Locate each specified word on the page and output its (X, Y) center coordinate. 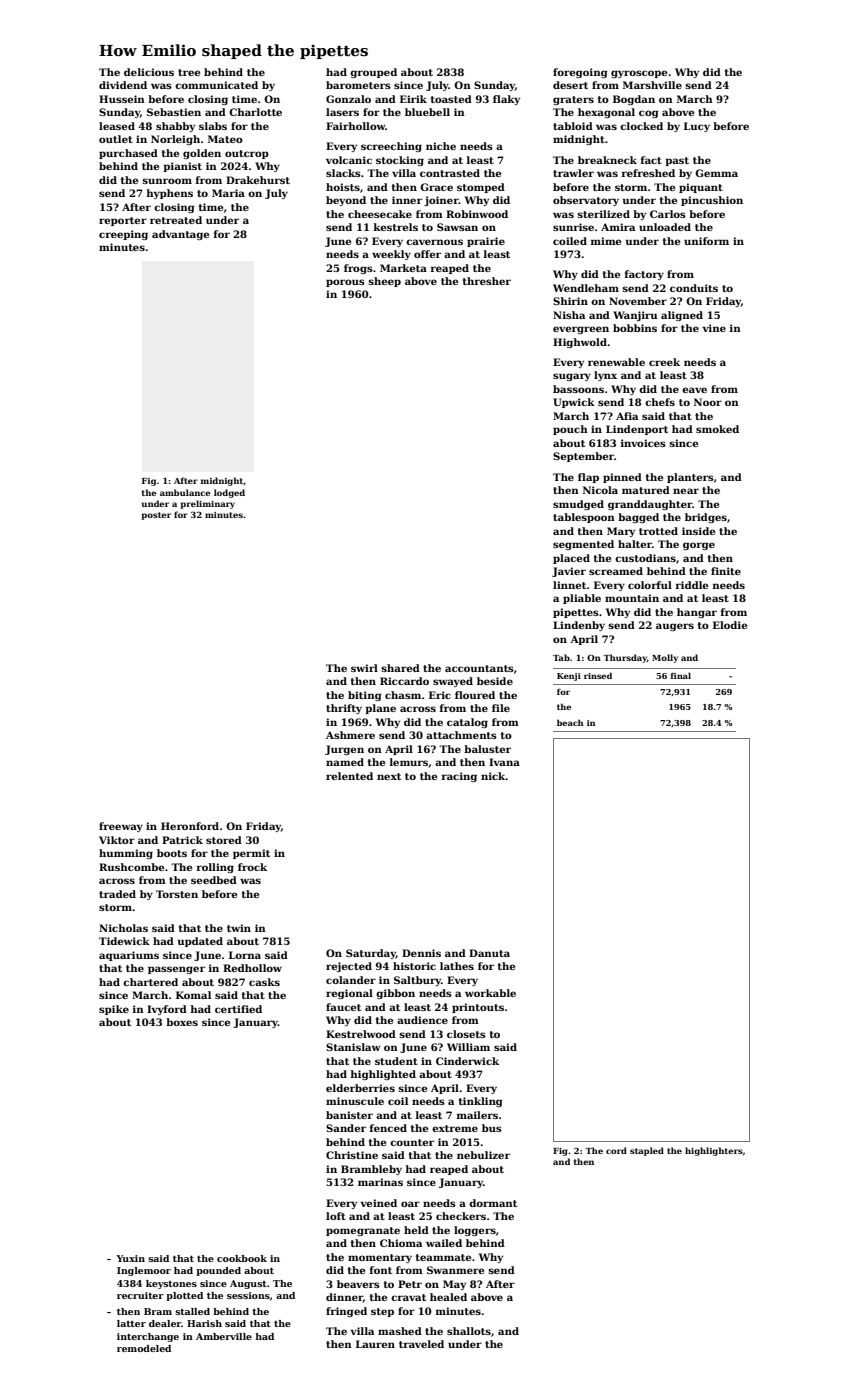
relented (349, 776)
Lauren (375, 1344)
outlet (116, 139)
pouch (570, 430)
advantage (180, 235)
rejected (349, 967)
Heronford (190, 826)
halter (635, 544)
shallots (469, 1331)
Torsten (177, 894)
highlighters (714, 1151)
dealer (165, 1323)
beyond (346, 201)
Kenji (569, 677)
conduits (694, 288)
